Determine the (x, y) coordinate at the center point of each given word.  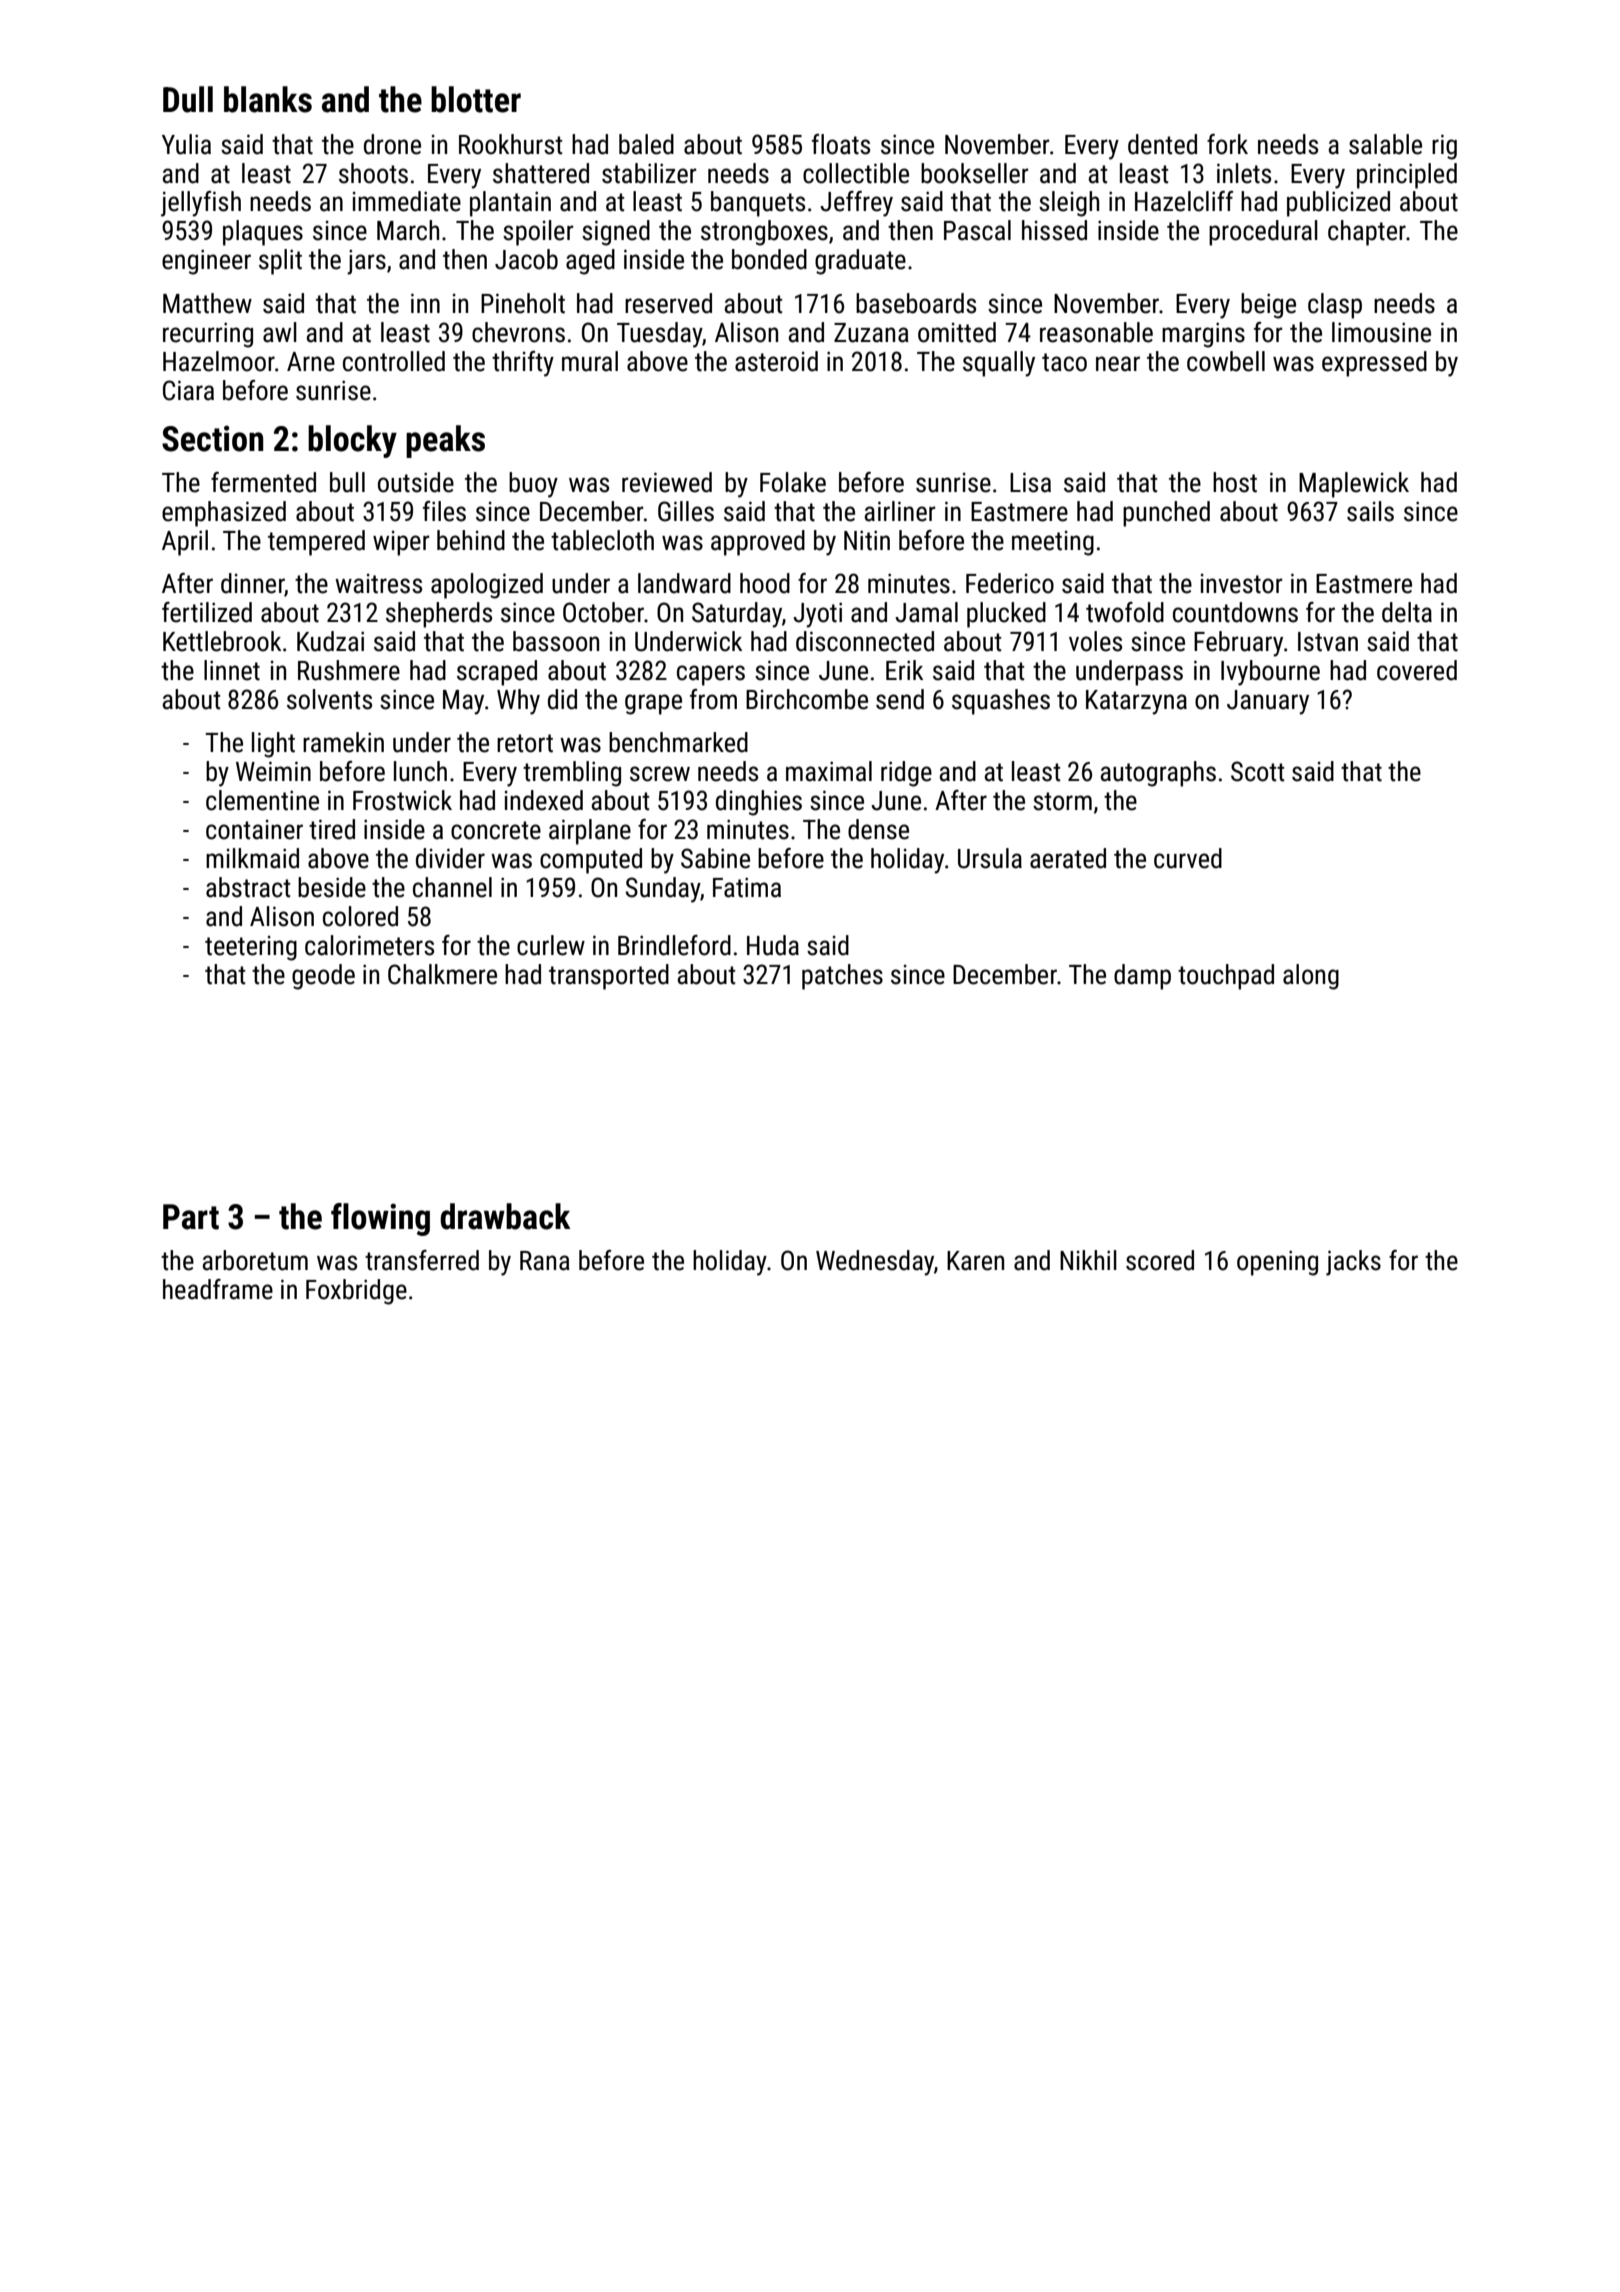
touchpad (1226, 977)
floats (841, 144)
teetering (251, 948)
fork (1227, 144)
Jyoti (817, 615)
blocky (352, 441)
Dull (188, 99)
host (1235, 482)
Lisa (1030, 482)
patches (842, 977)
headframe (218, 1289)
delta (1407, 612)
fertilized (207, 612)
